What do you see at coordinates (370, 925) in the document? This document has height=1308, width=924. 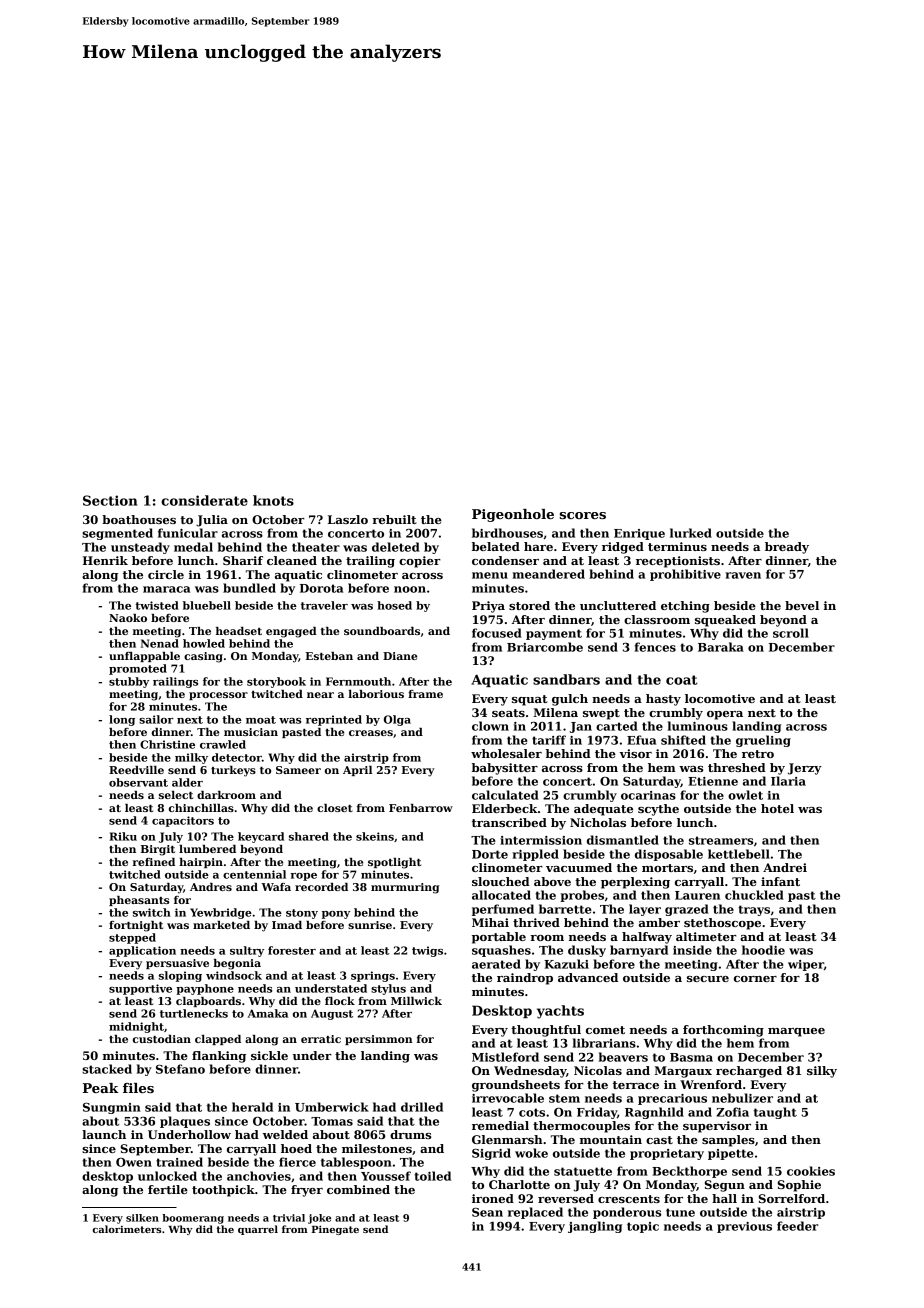 I see `sunrise` at bounding box center [370, 925].
